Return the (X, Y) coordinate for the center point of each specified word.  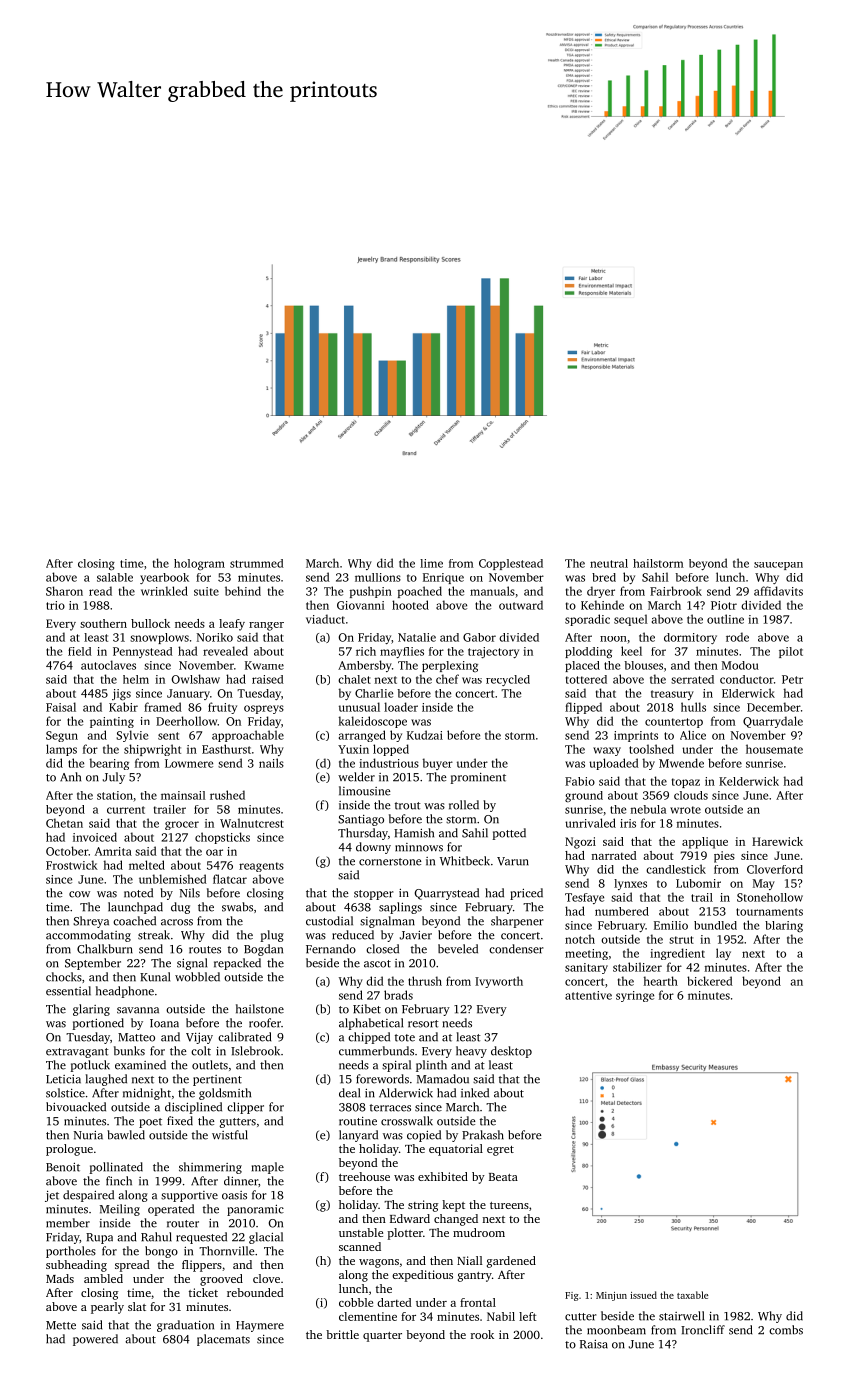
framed (163, 707)
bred (604, 577)
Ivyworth (499, 982)
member (68, 1223)
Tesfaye (584, 898)
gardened (511, 1262)
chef (447, 679)
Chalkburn (105, 949)
